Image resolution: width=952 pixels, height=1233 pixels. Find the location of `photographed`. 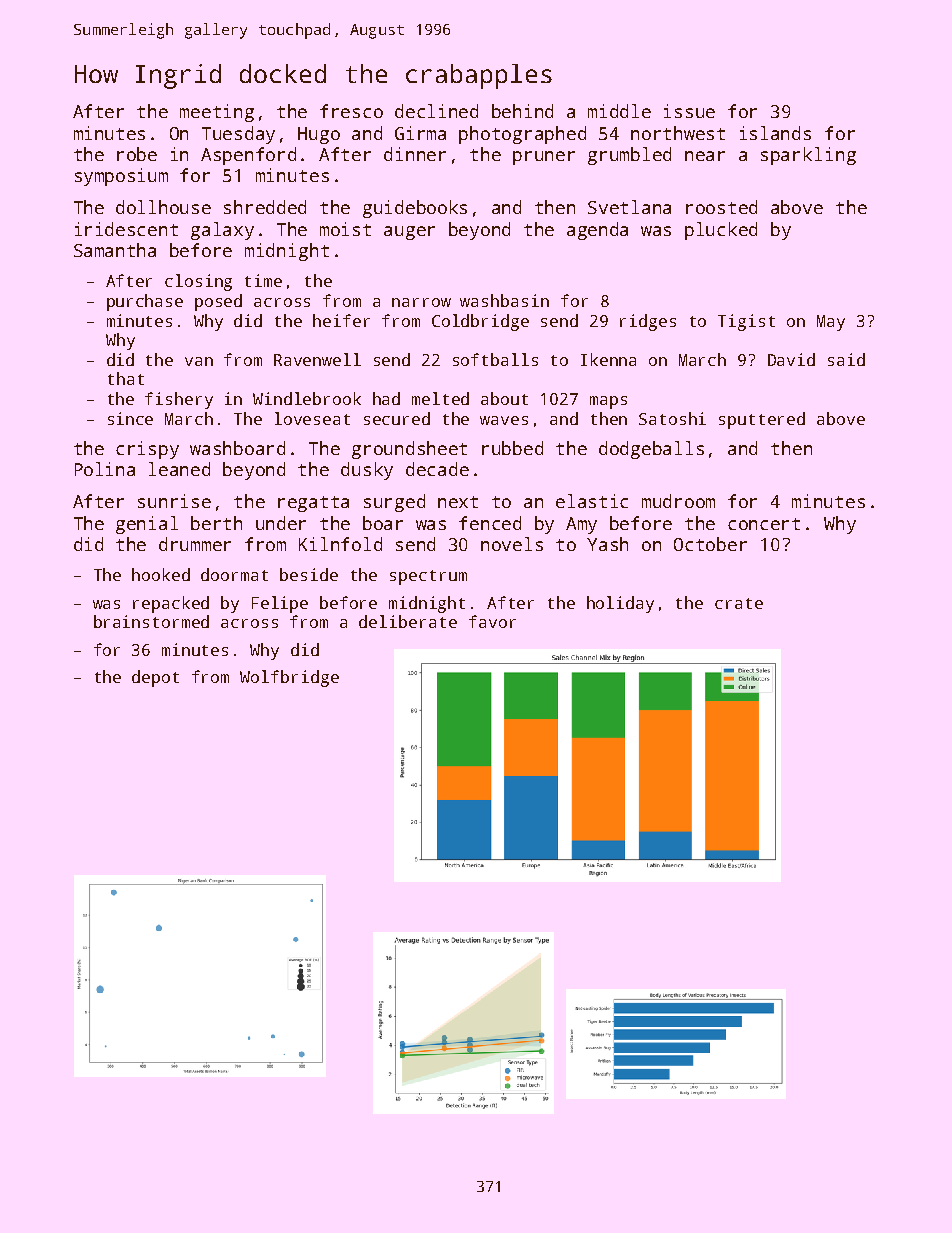

photographed is located at coordinates (522, 135).
